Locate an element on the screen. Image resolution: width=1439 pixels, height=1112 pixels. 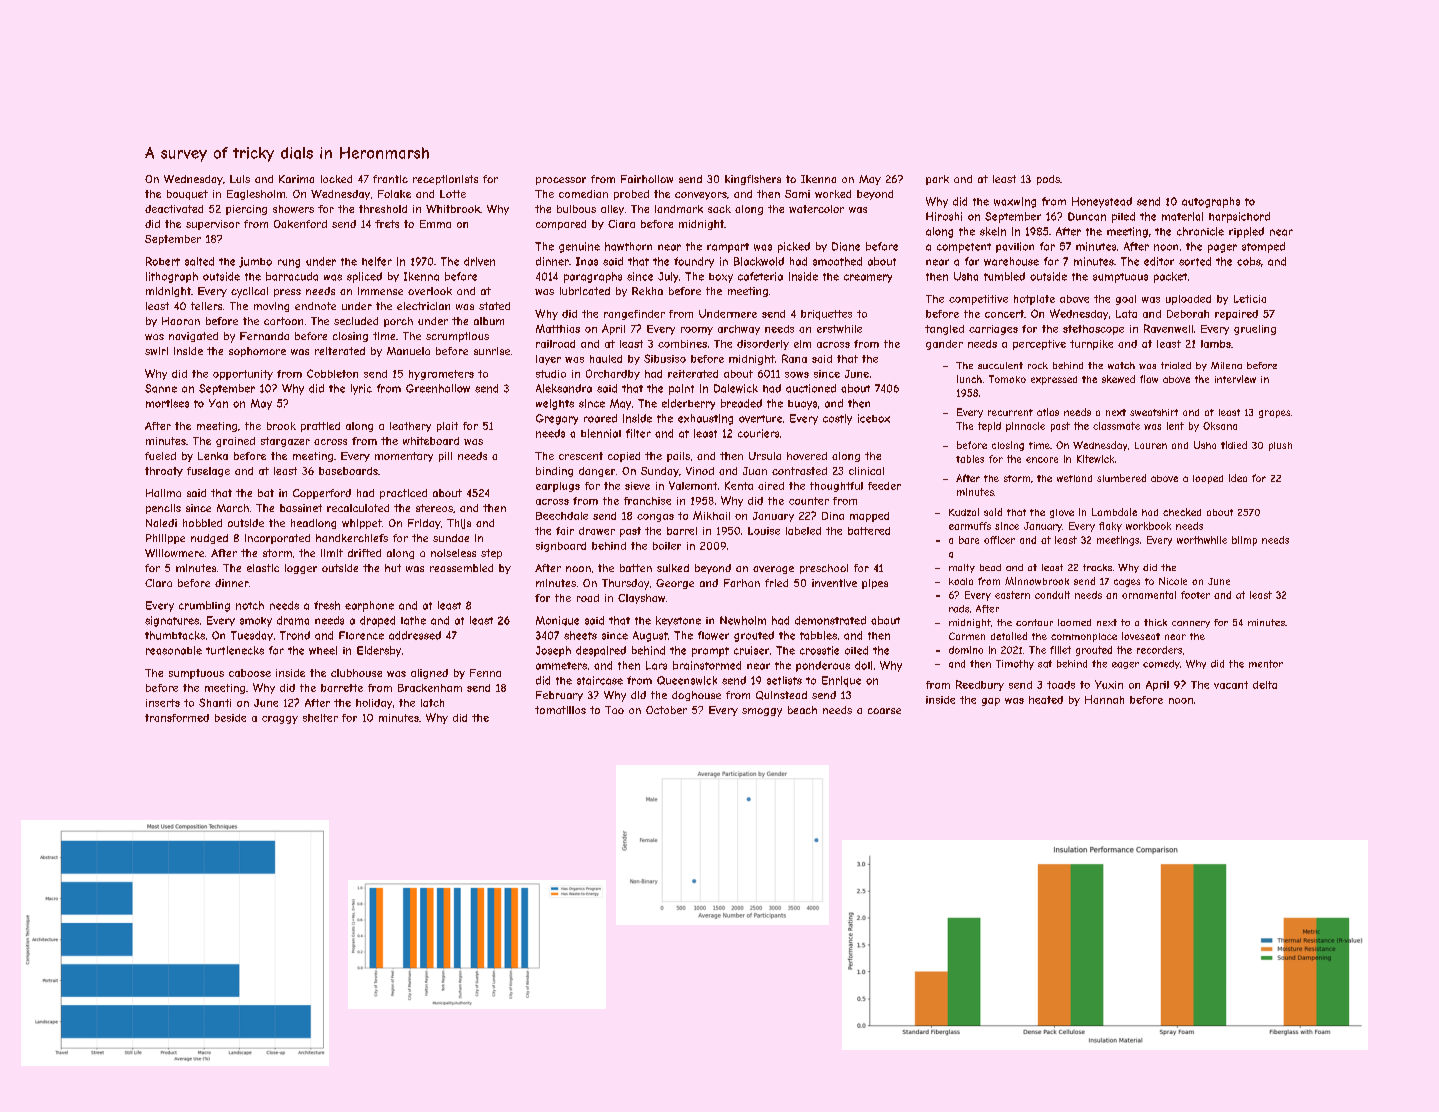
Joseph is located at coordinates (553, 651).
